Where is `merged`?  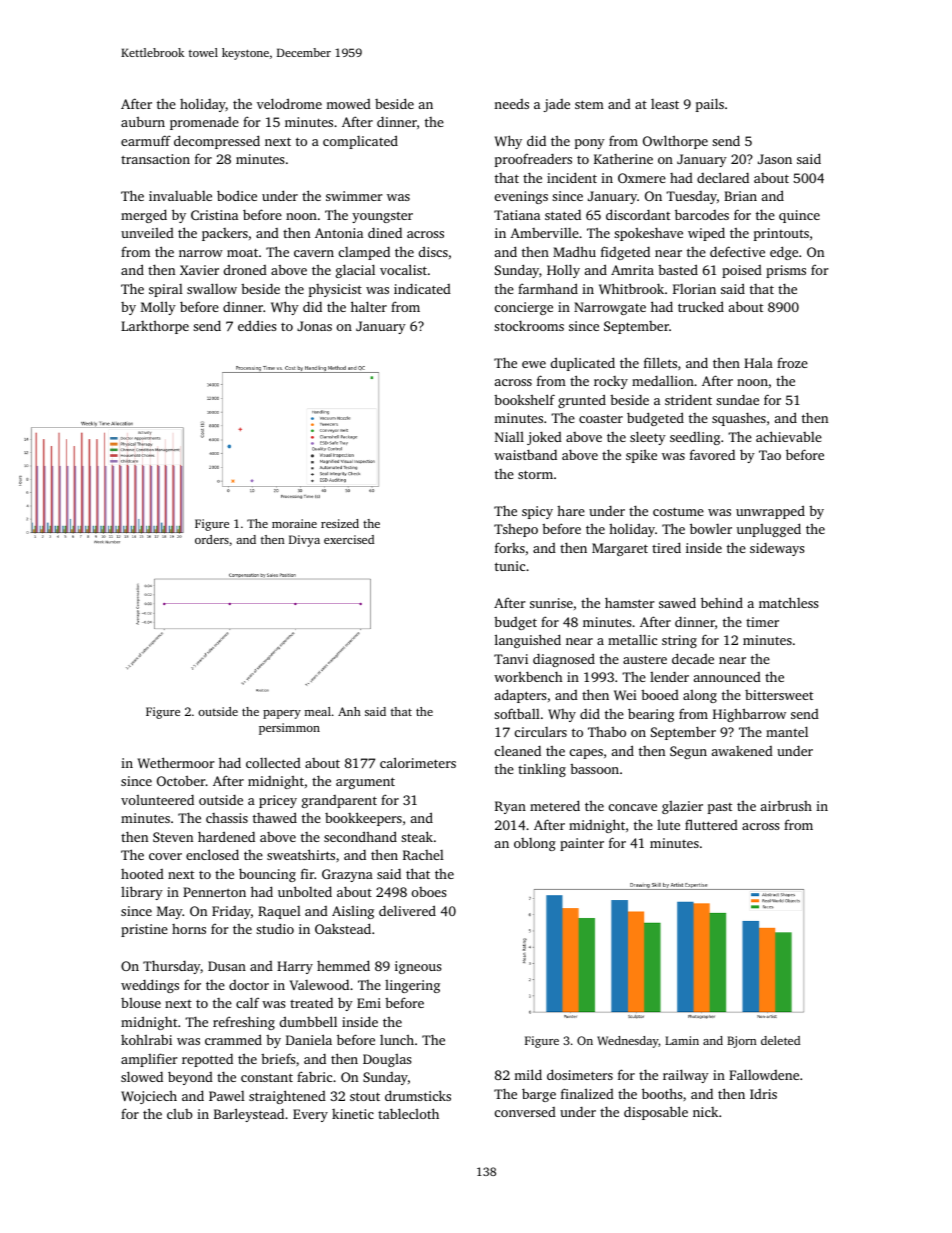 merged is located at coordinates (144, 216).
